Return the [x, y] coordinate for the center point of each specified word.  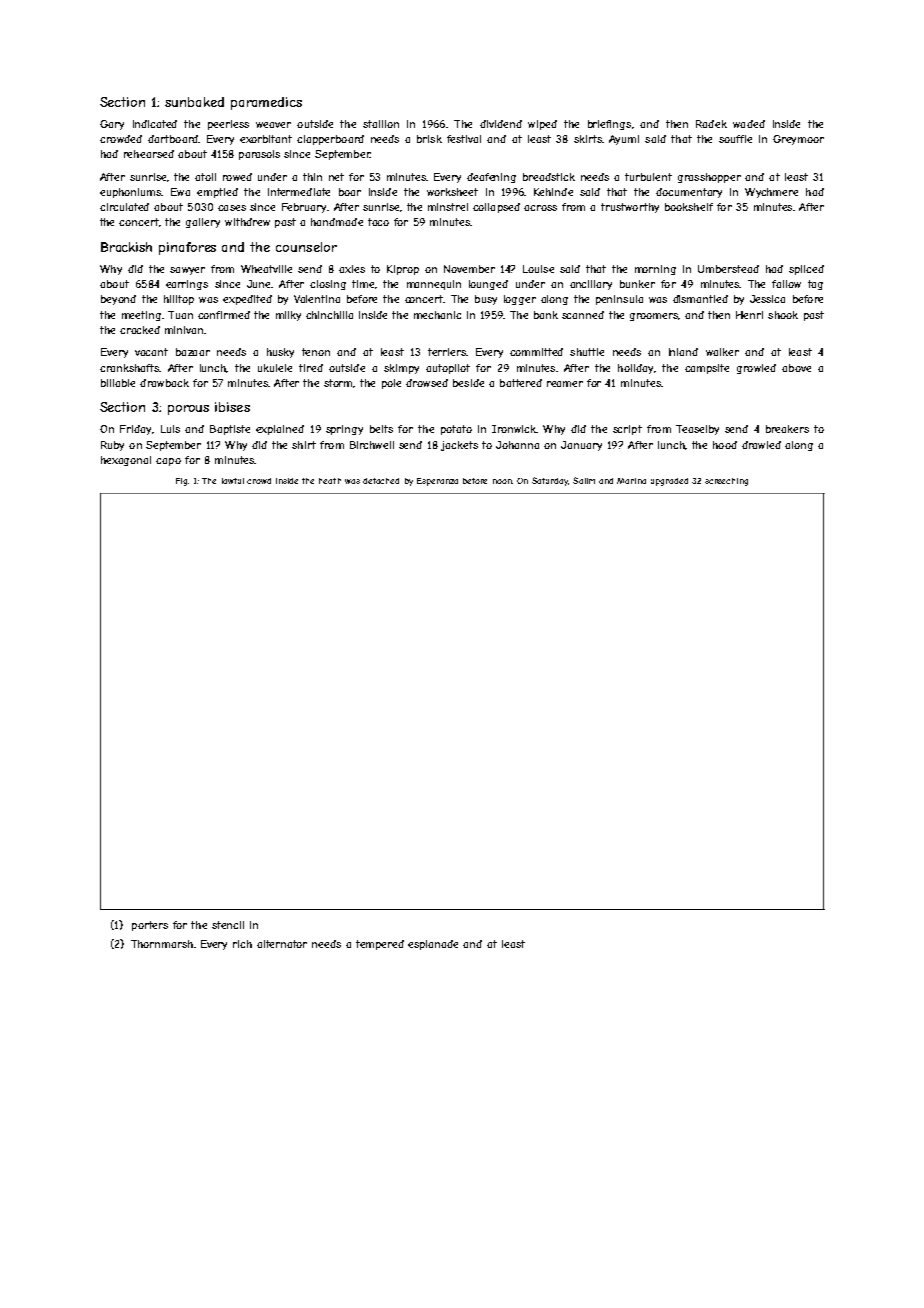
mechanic [437, 315]
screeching [726, 482]
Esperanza [437, 482]
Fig [181, 482]
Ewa [180, 192]
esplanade [433, 945]
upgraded [669, 482]
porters [150, 926]
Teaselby [697, 430]
